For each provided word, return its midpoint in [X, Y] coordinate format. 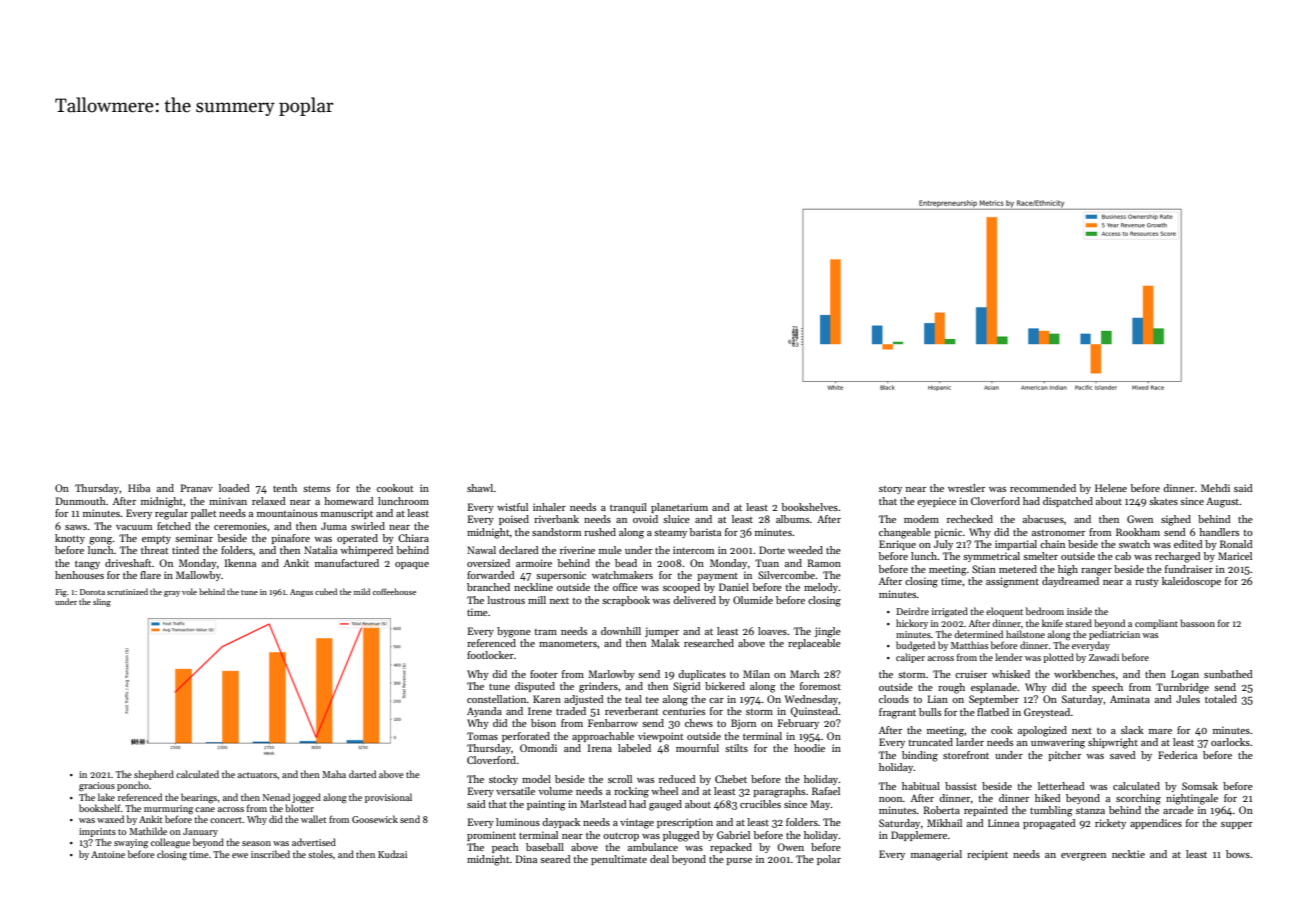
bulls [930, 712]
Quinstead [814, 712]
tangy [87, 565]
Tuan [767, 563]
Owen [790, 847]
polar [829, 860]
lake [106, 797]
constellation [497, 699]
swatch [1134, 544]
